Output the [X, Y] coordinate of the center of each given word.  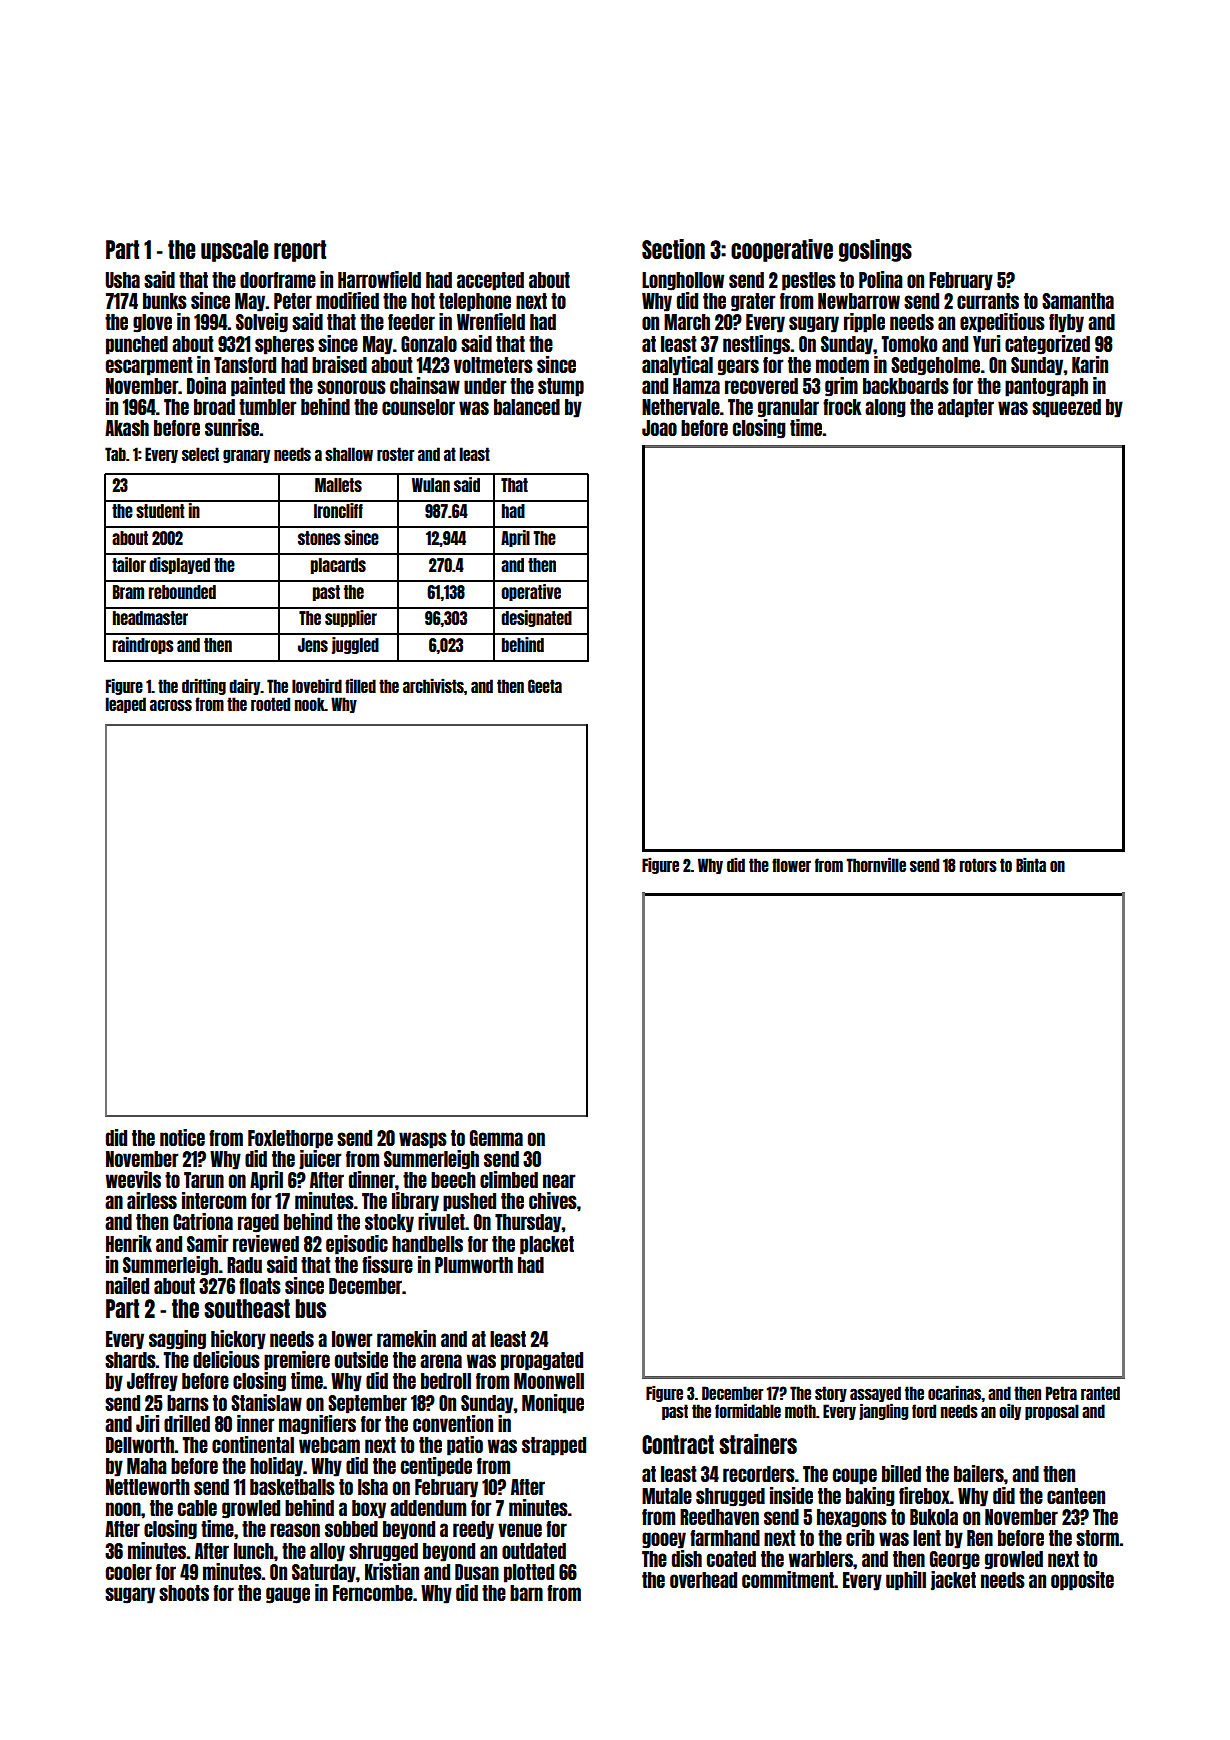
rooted [270, 704]
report [300, 251]
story [831, 1394]
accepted [490, 281]
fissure [387, 1264]
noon [123, 1509]
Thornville [876, 864]
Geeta [545, 686]
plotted [529, 1573]
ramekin [406, 1338]
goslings [875, 250]
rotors [978, 865]
